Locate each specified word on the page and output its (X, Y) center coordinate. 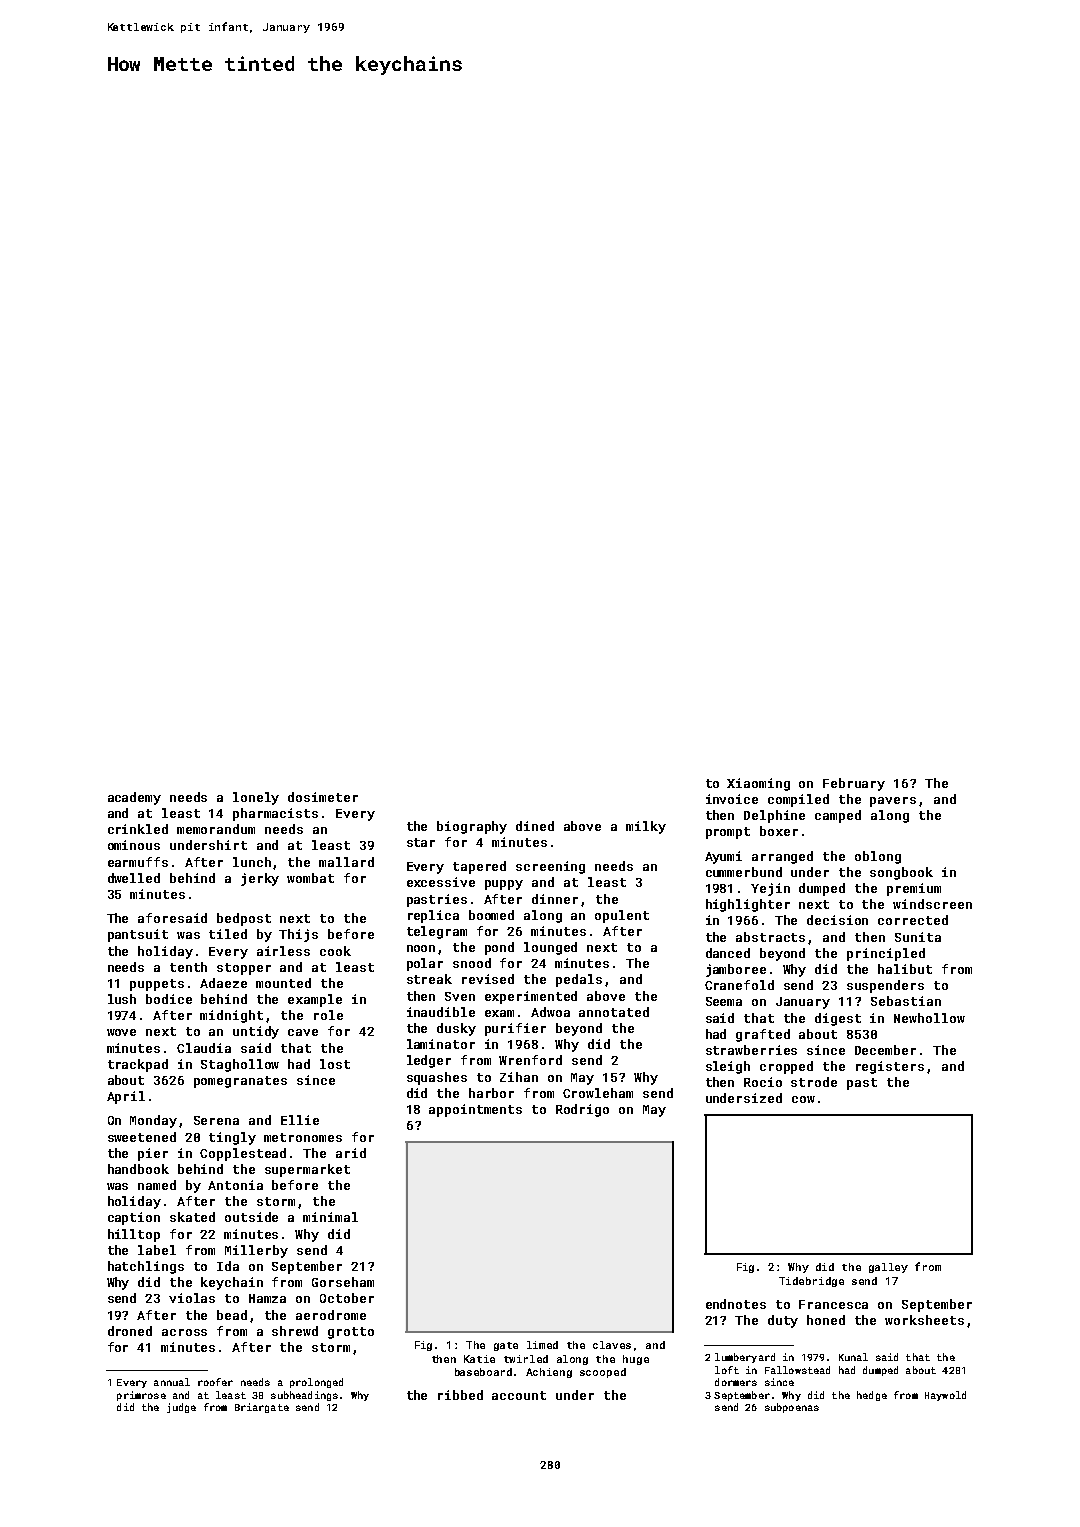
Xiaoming (758, 784)
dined (535, 826)
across (184, 1332)
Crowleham (598, 1093)
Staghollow (240, 1065)
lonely (256, 798)
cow (803, 1099)
